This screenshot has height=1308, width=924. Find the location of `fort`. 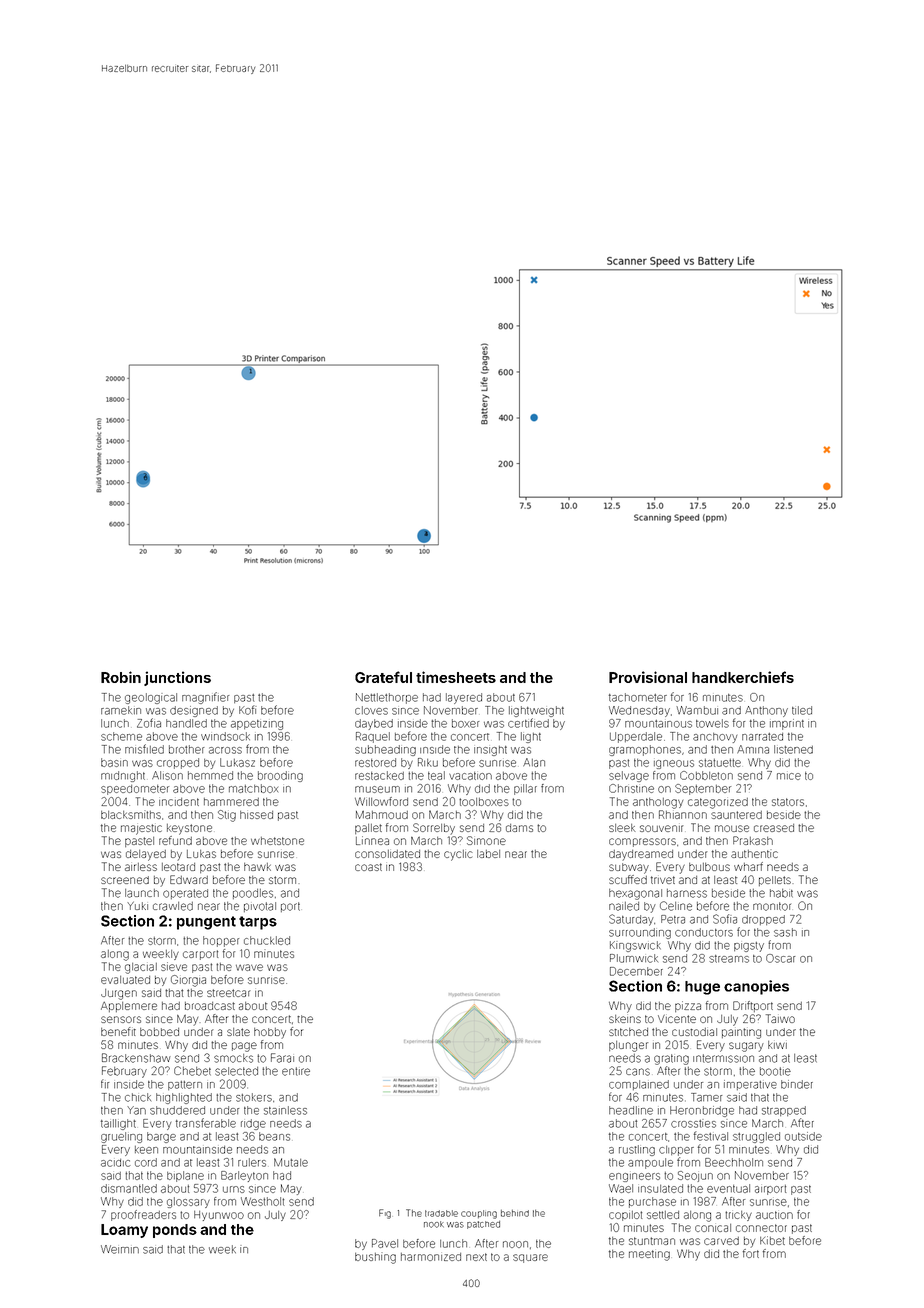

fort is located at coordinates (751, 1253).
